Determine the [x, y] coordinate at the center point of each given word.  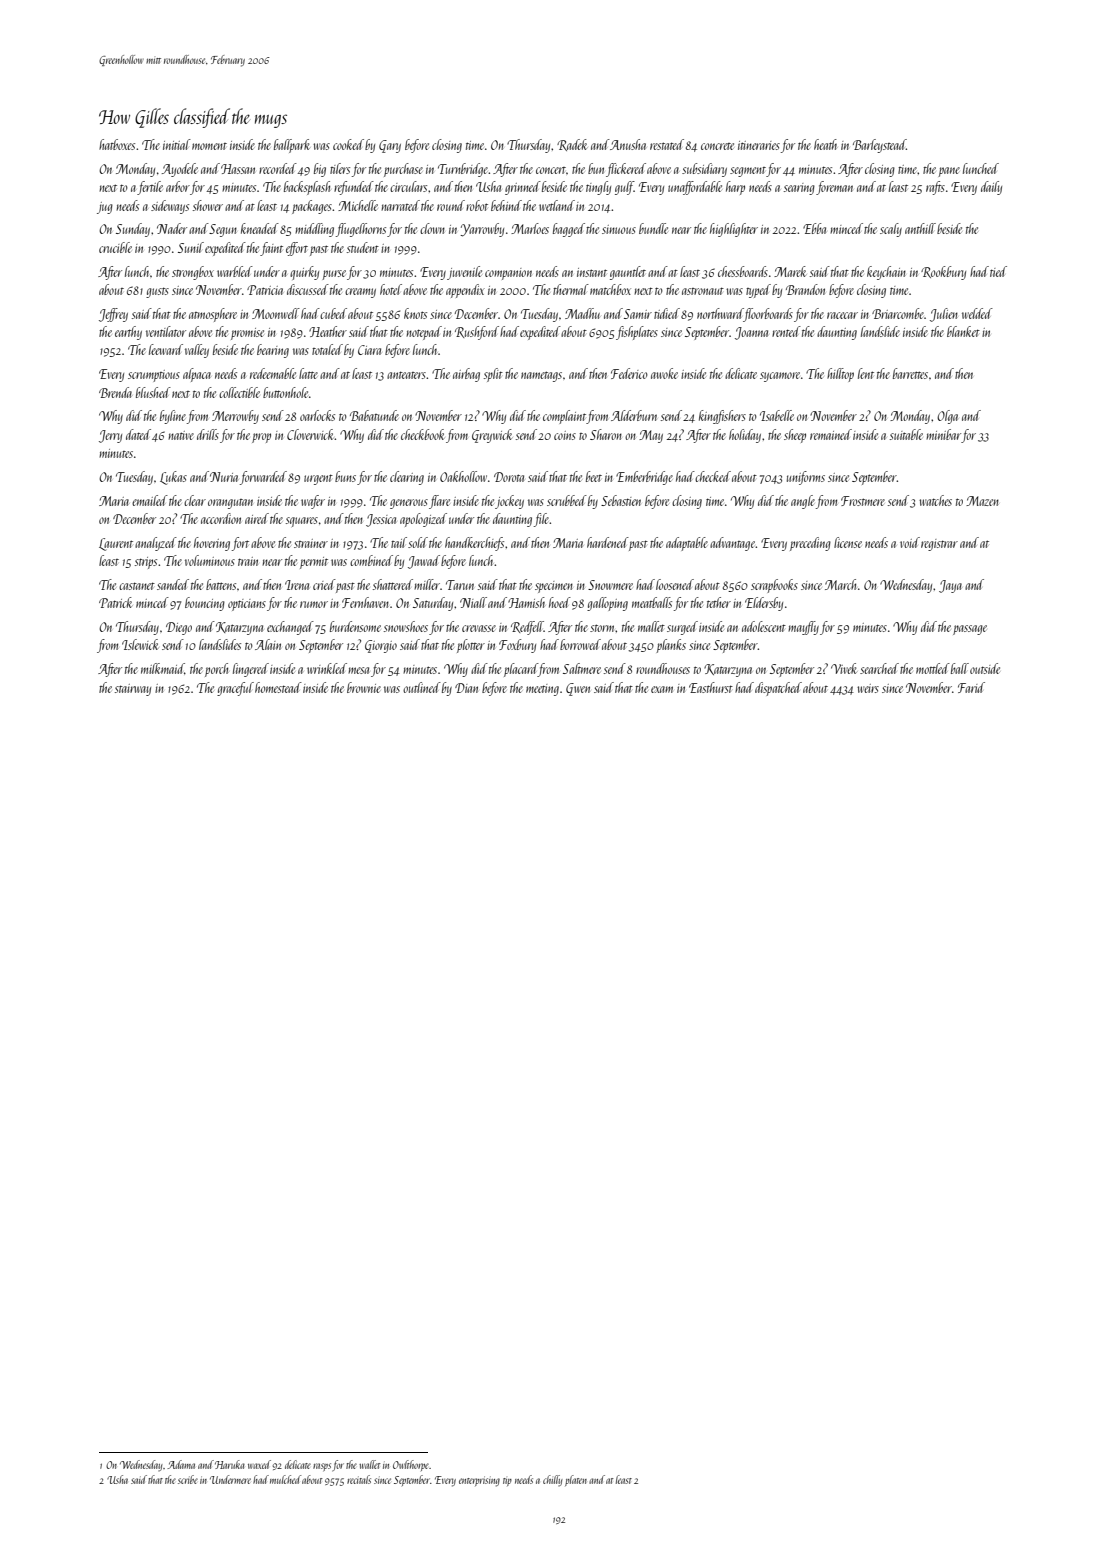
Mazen [982, 501]
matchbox [610, 289]
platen [576, 1480]
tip [507, 1482]
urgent [318, 479]
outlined [422, 687]
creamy [360, 293]
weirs [868, 688]
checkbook [422, 434]
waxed [259, 1464]
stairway [133, 690]
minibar [943, 434]
